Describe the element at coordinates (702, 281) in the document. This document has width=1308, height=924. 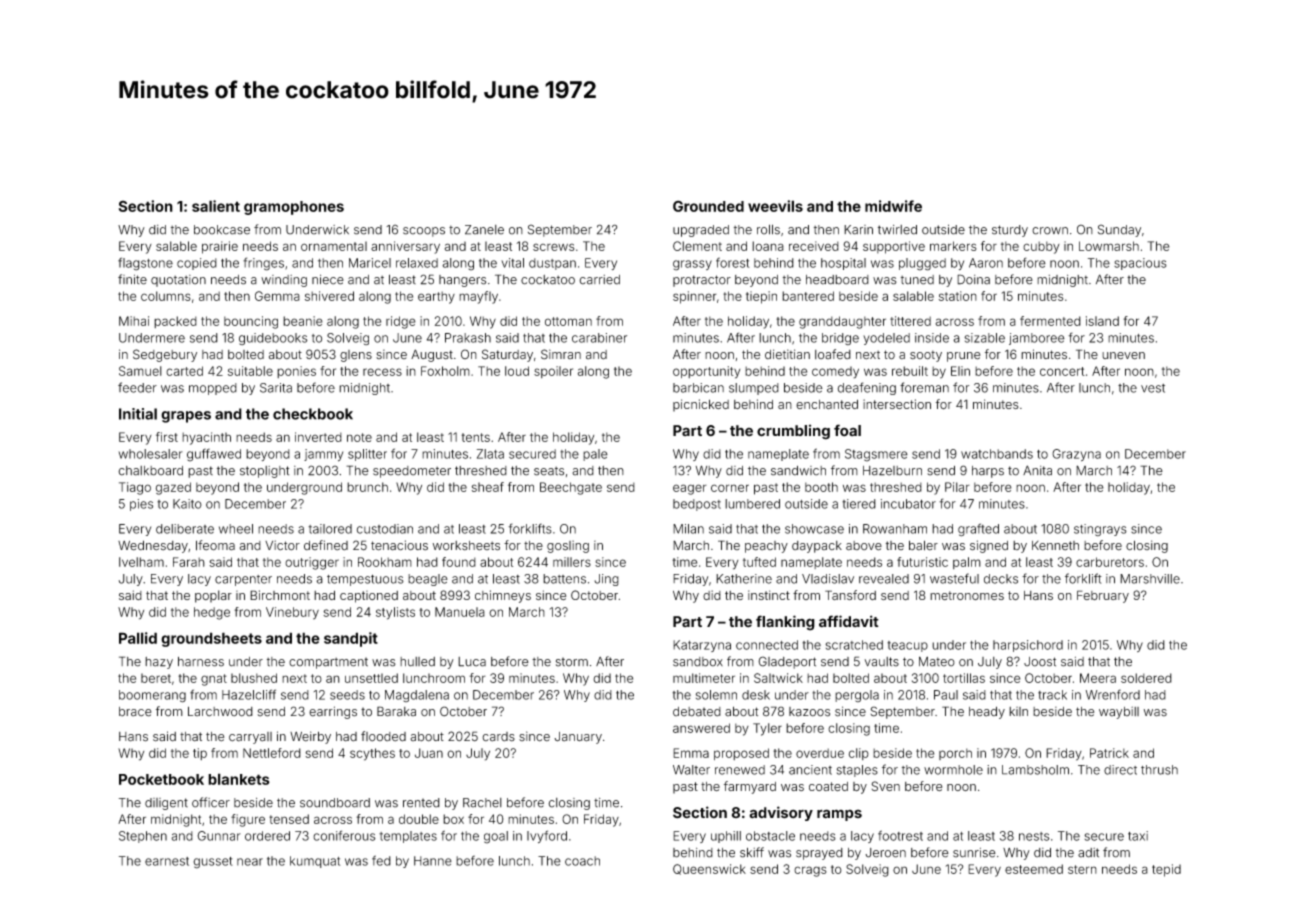
I see `protractor` at that location.
